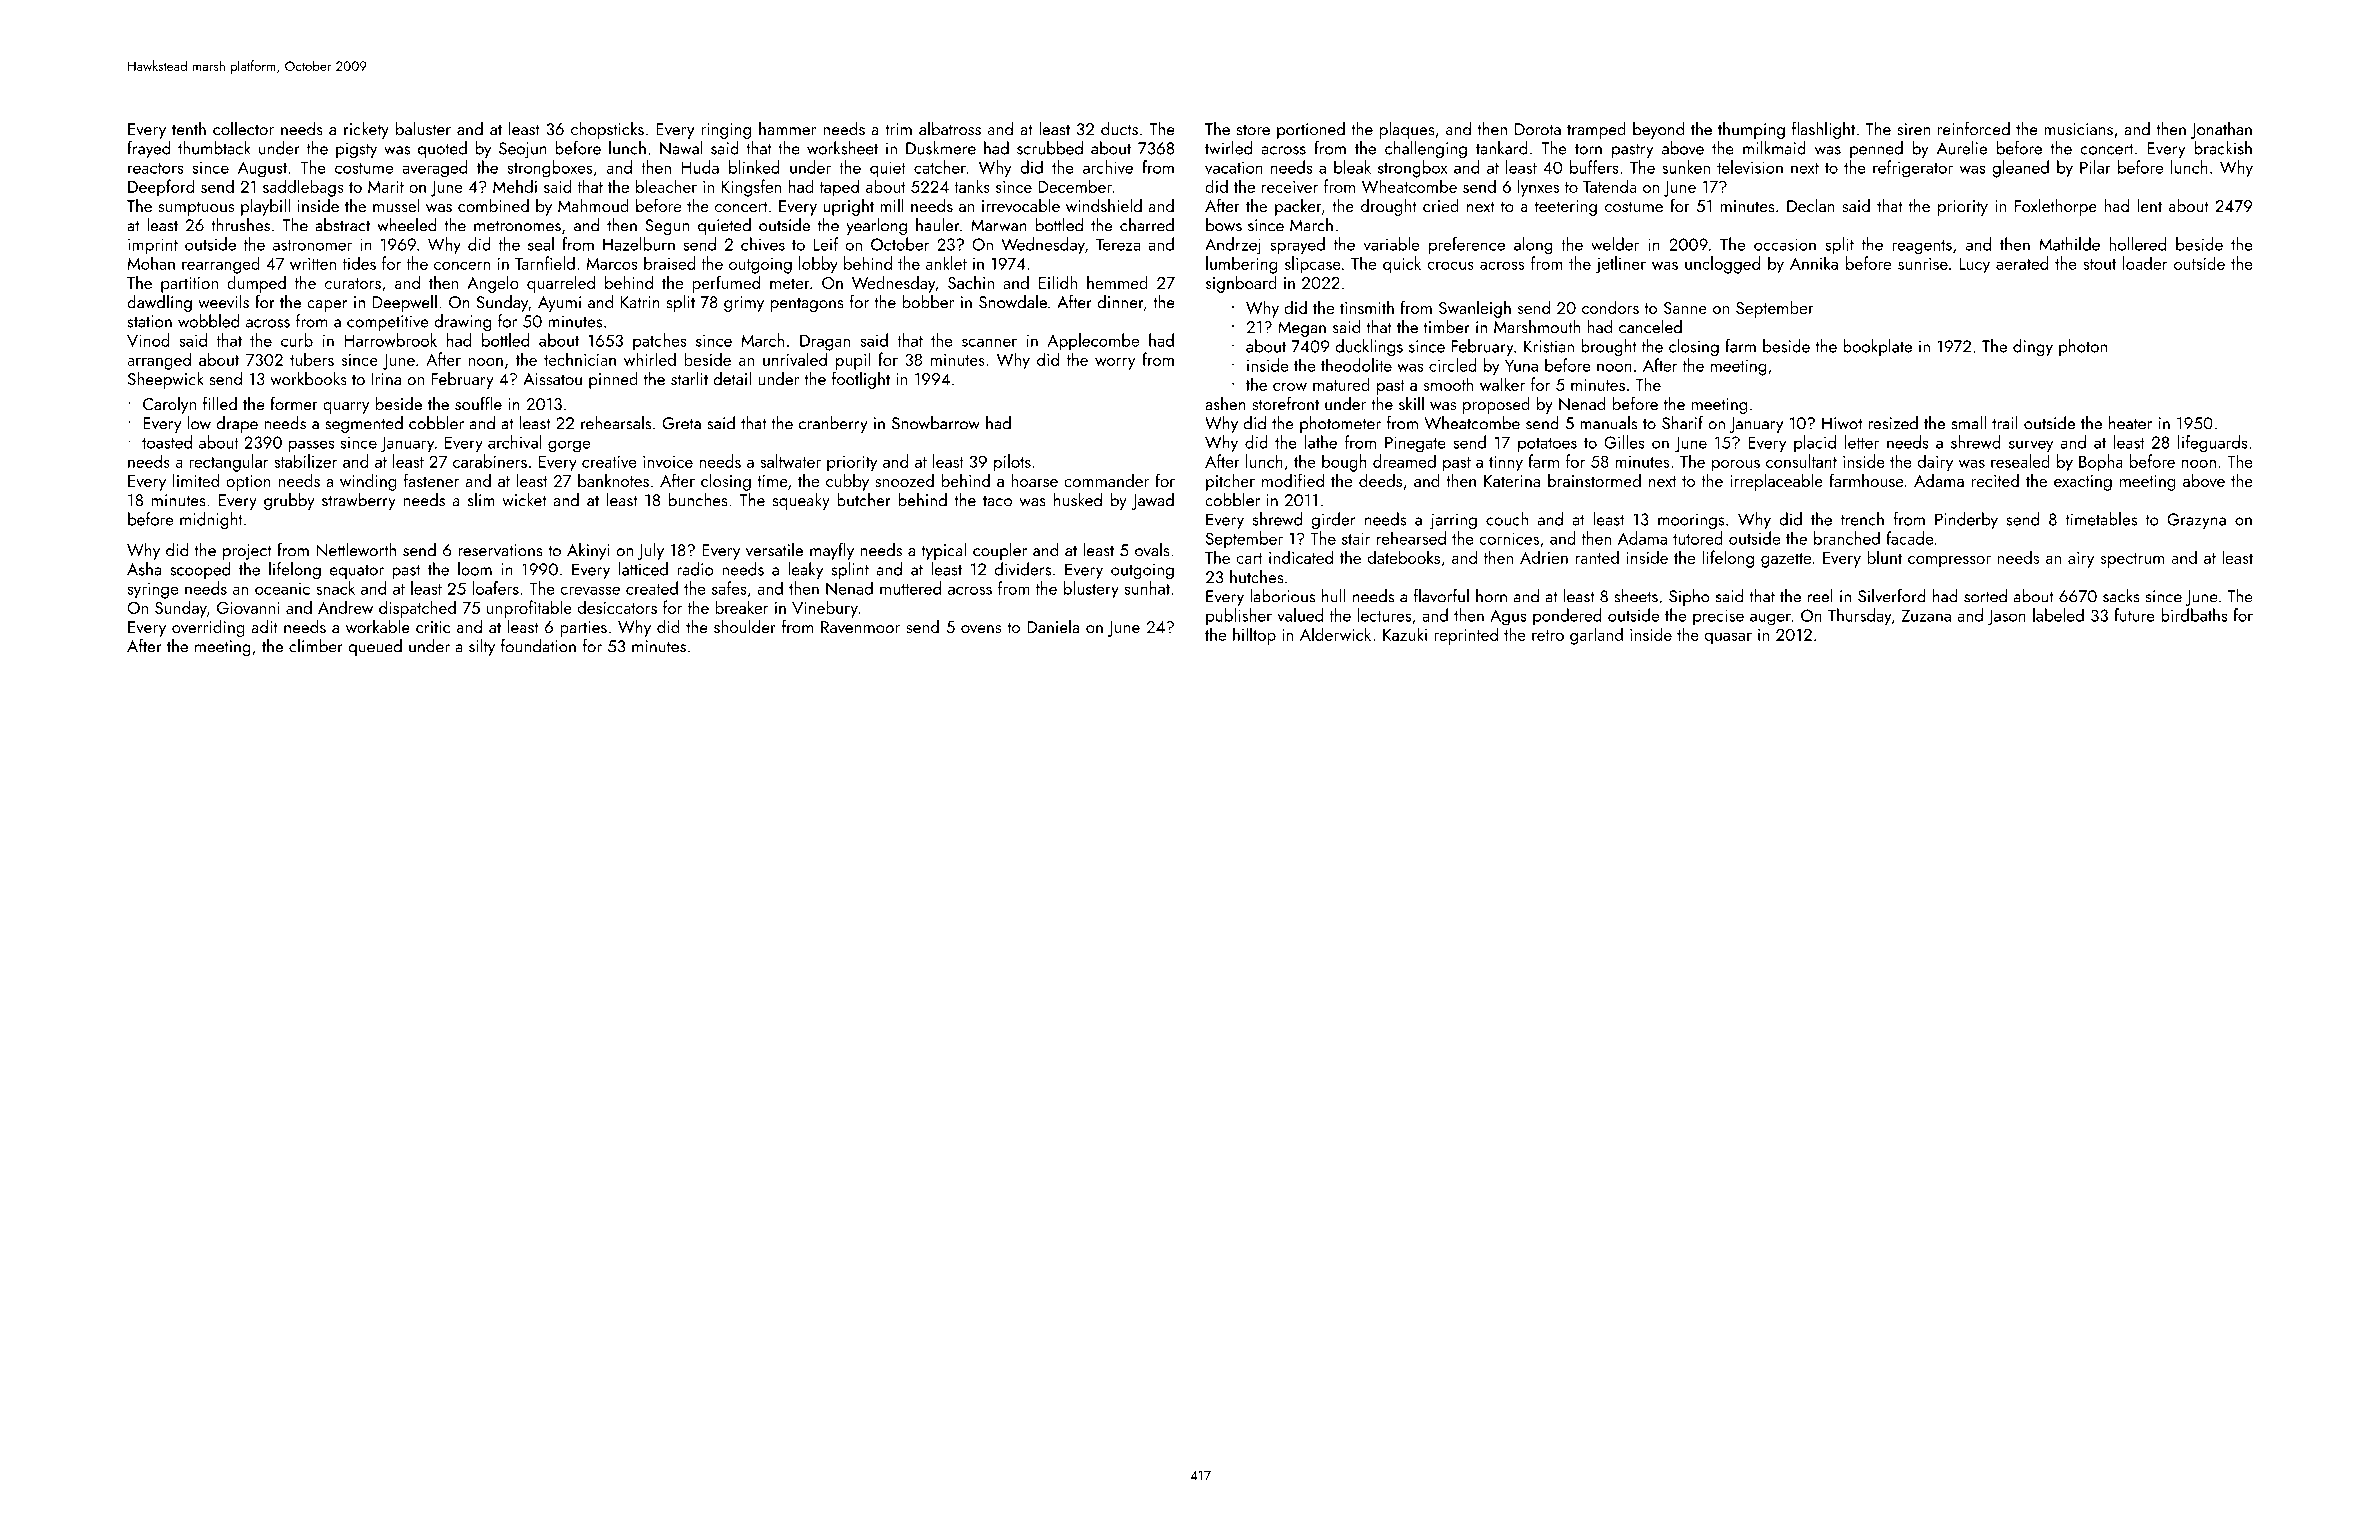 This screenshot has height=1540, width=2380. Describe the element at coordinates (529, 609) in the screenshot. I see `unprofitable` at that location.
